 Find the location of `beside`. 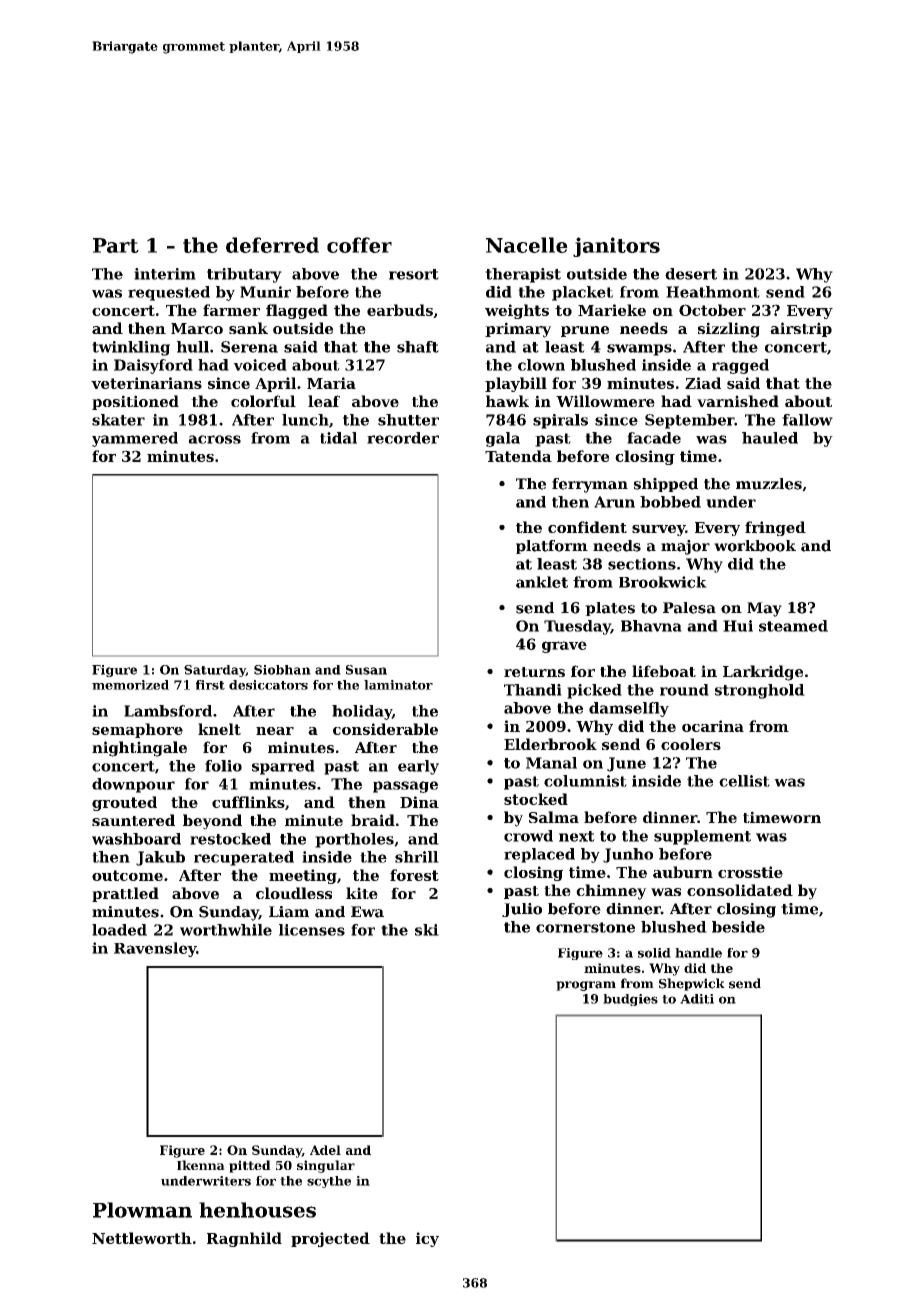

beside is located at coordinates (738, 927).
